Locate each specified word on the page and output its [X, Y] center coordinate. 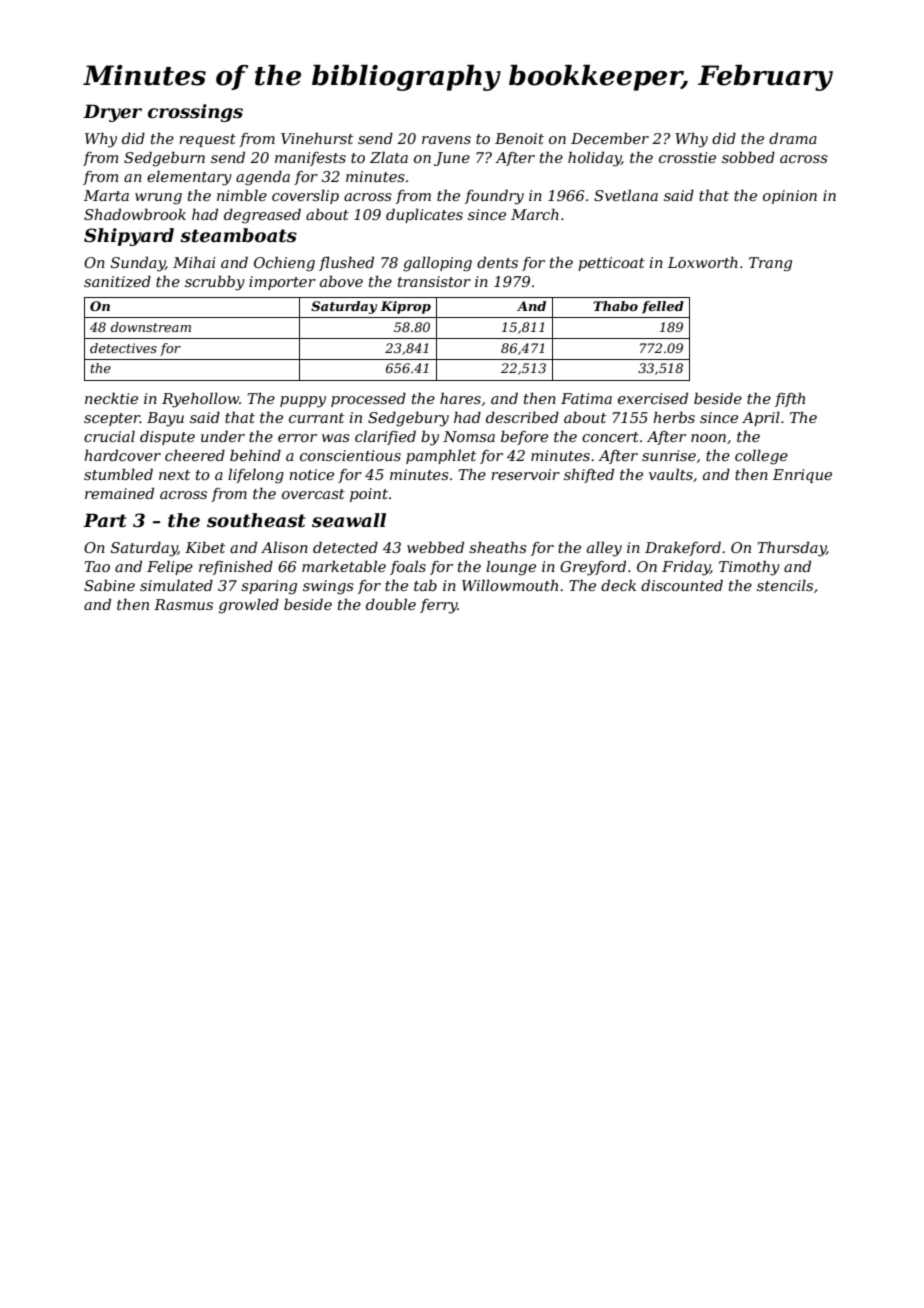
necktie [111, 398]
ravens [446, 140]
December [610, 138]
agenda [263, 178]
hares [460, 398]
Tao [97, 566]
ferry [439, 606]
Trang [770, 264]
